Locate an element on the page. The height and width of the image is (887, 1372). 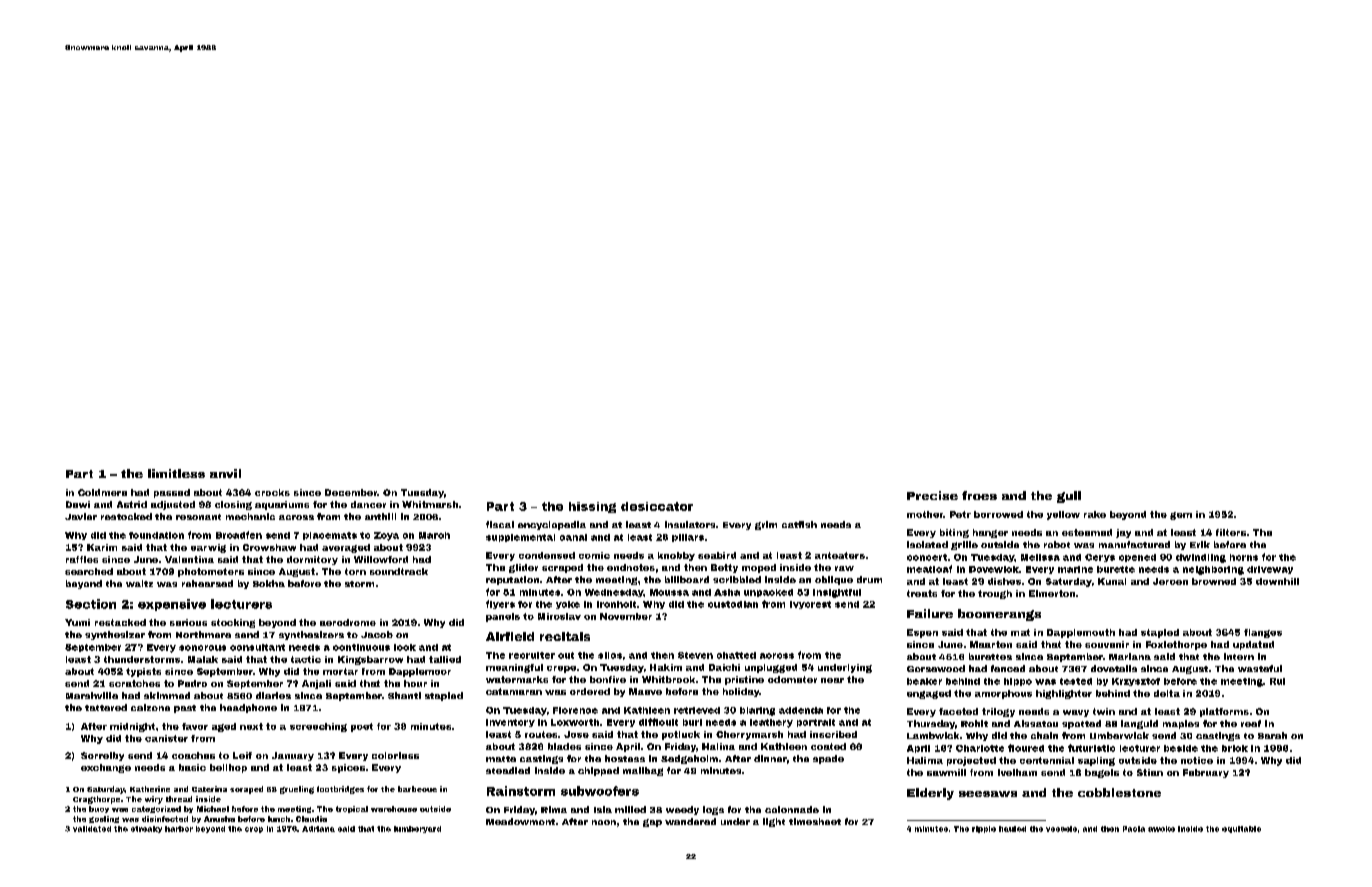
anvil is located at coordinates (225, 473).
